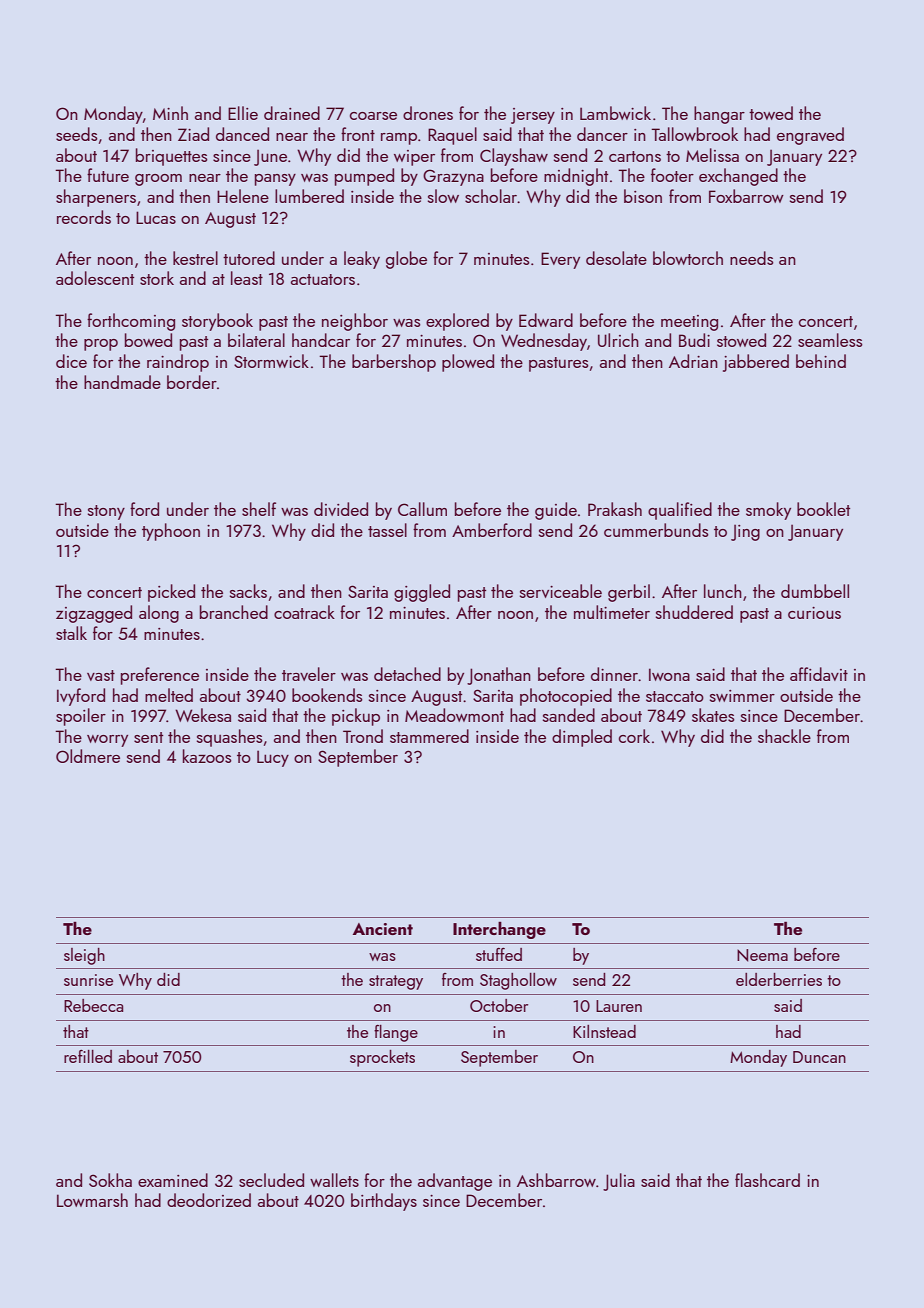 The height and width of the screenshot is (1308, 924). Describe the element at coordinates (429, 736) in the screenshot. I see `stammered` at that location.
